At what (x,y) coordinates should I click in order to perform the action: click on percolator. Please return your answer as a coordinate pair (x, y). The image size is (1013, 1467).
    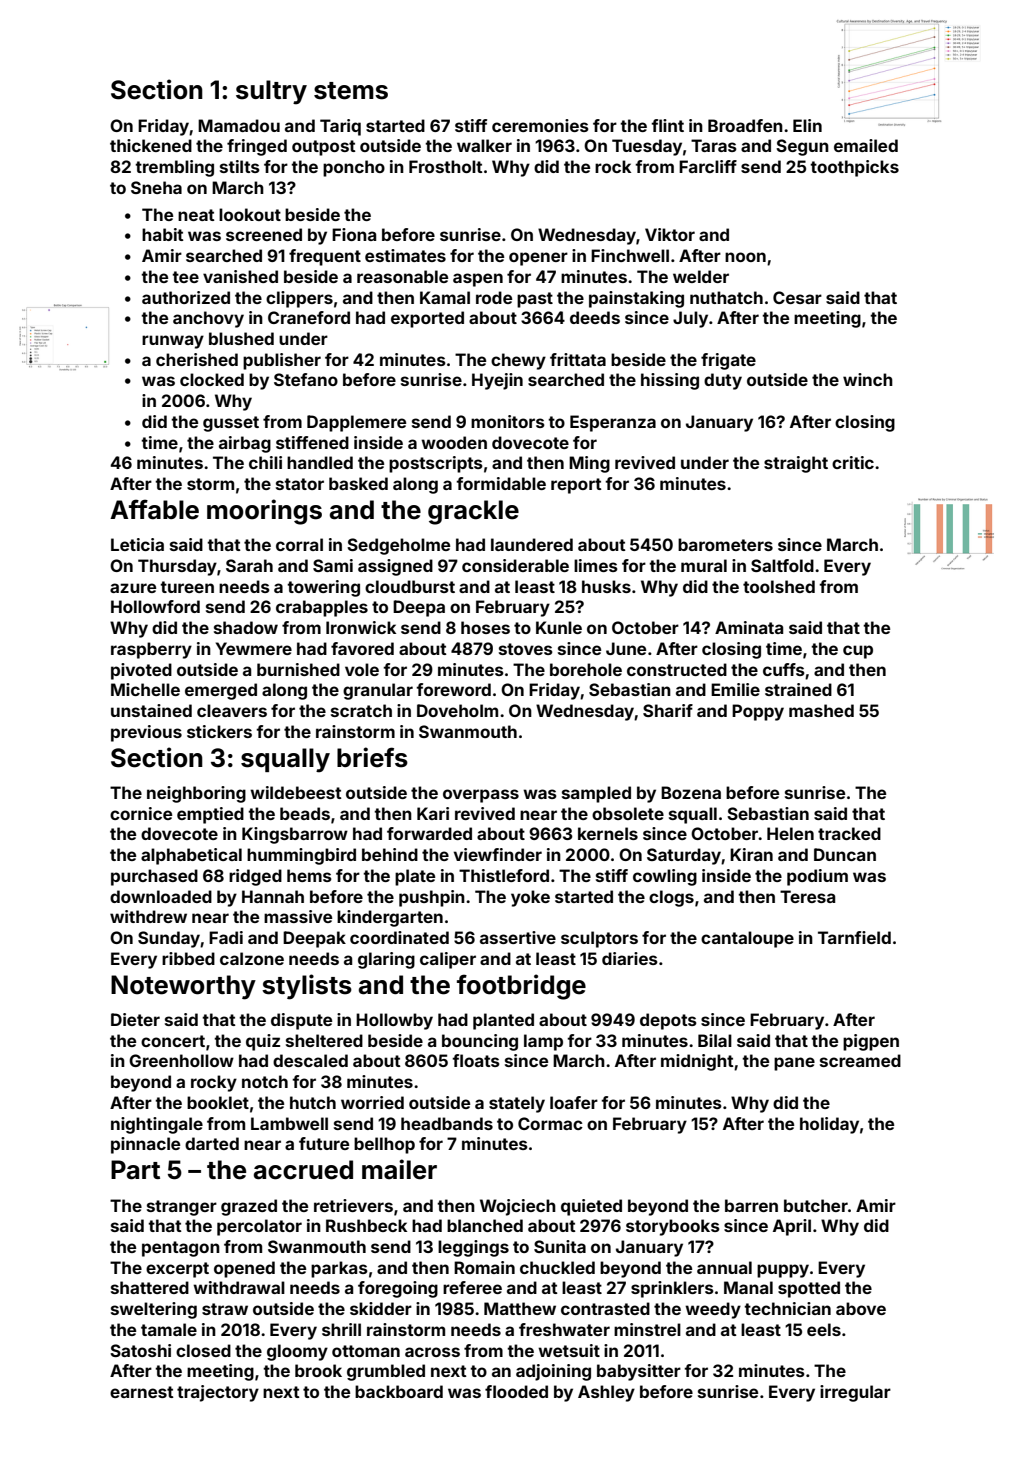
    Looking at the image, I should click on (259, 1227).
